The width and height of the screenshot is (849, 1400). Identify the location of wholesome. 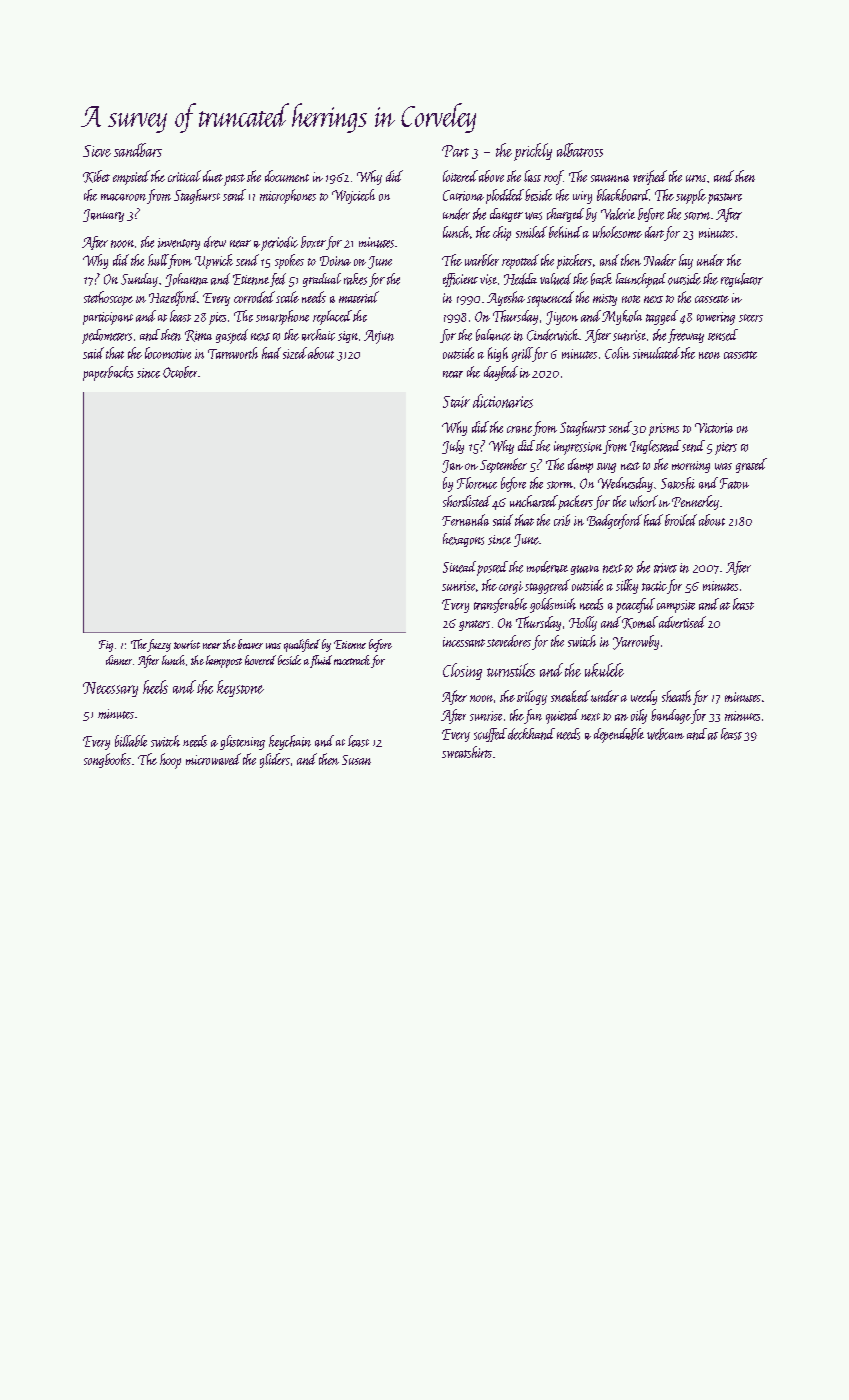
(617, 232).
